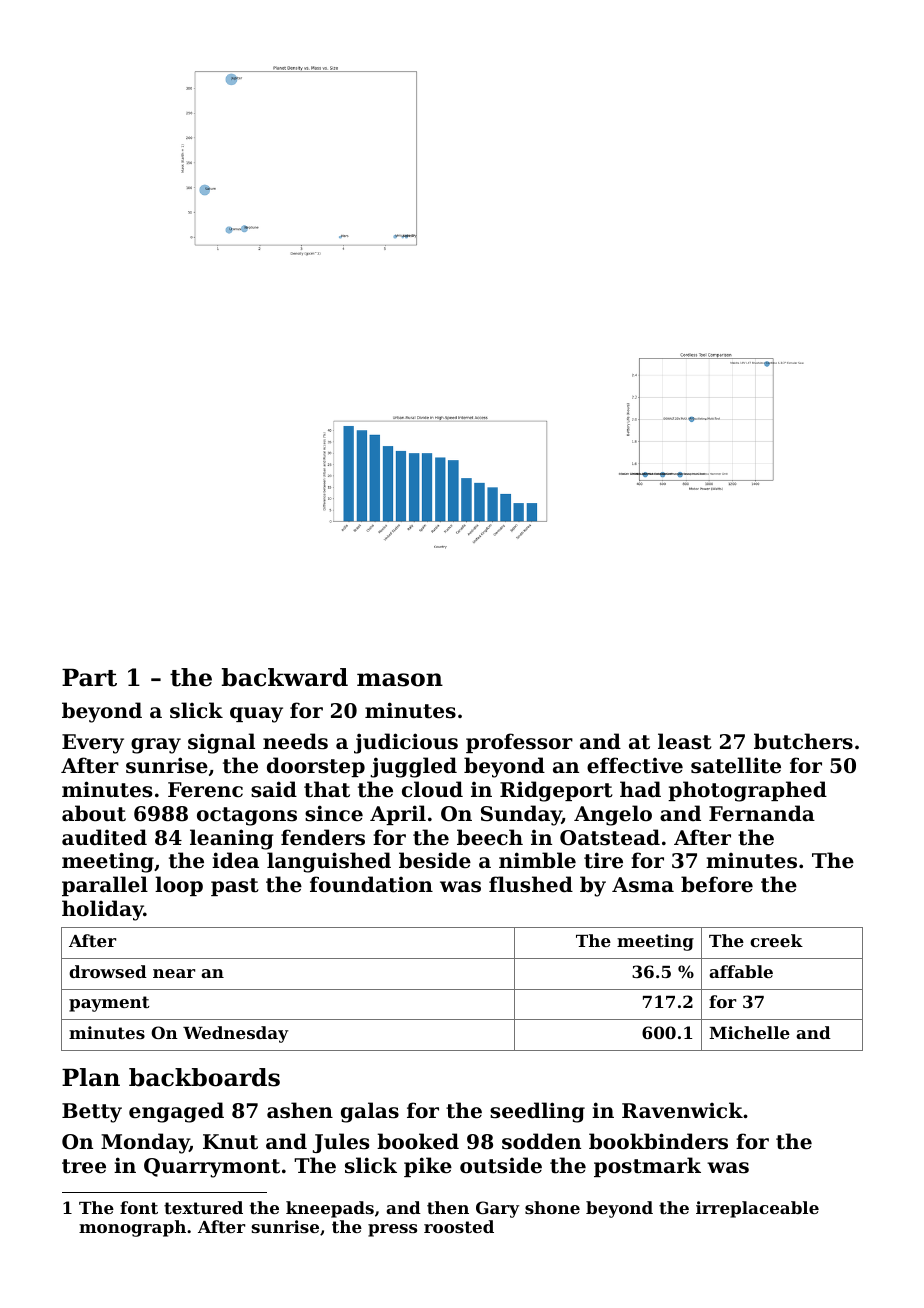  Describe the element at coordinates (285, 677) in the screenshot. I see `backward` at that location.
